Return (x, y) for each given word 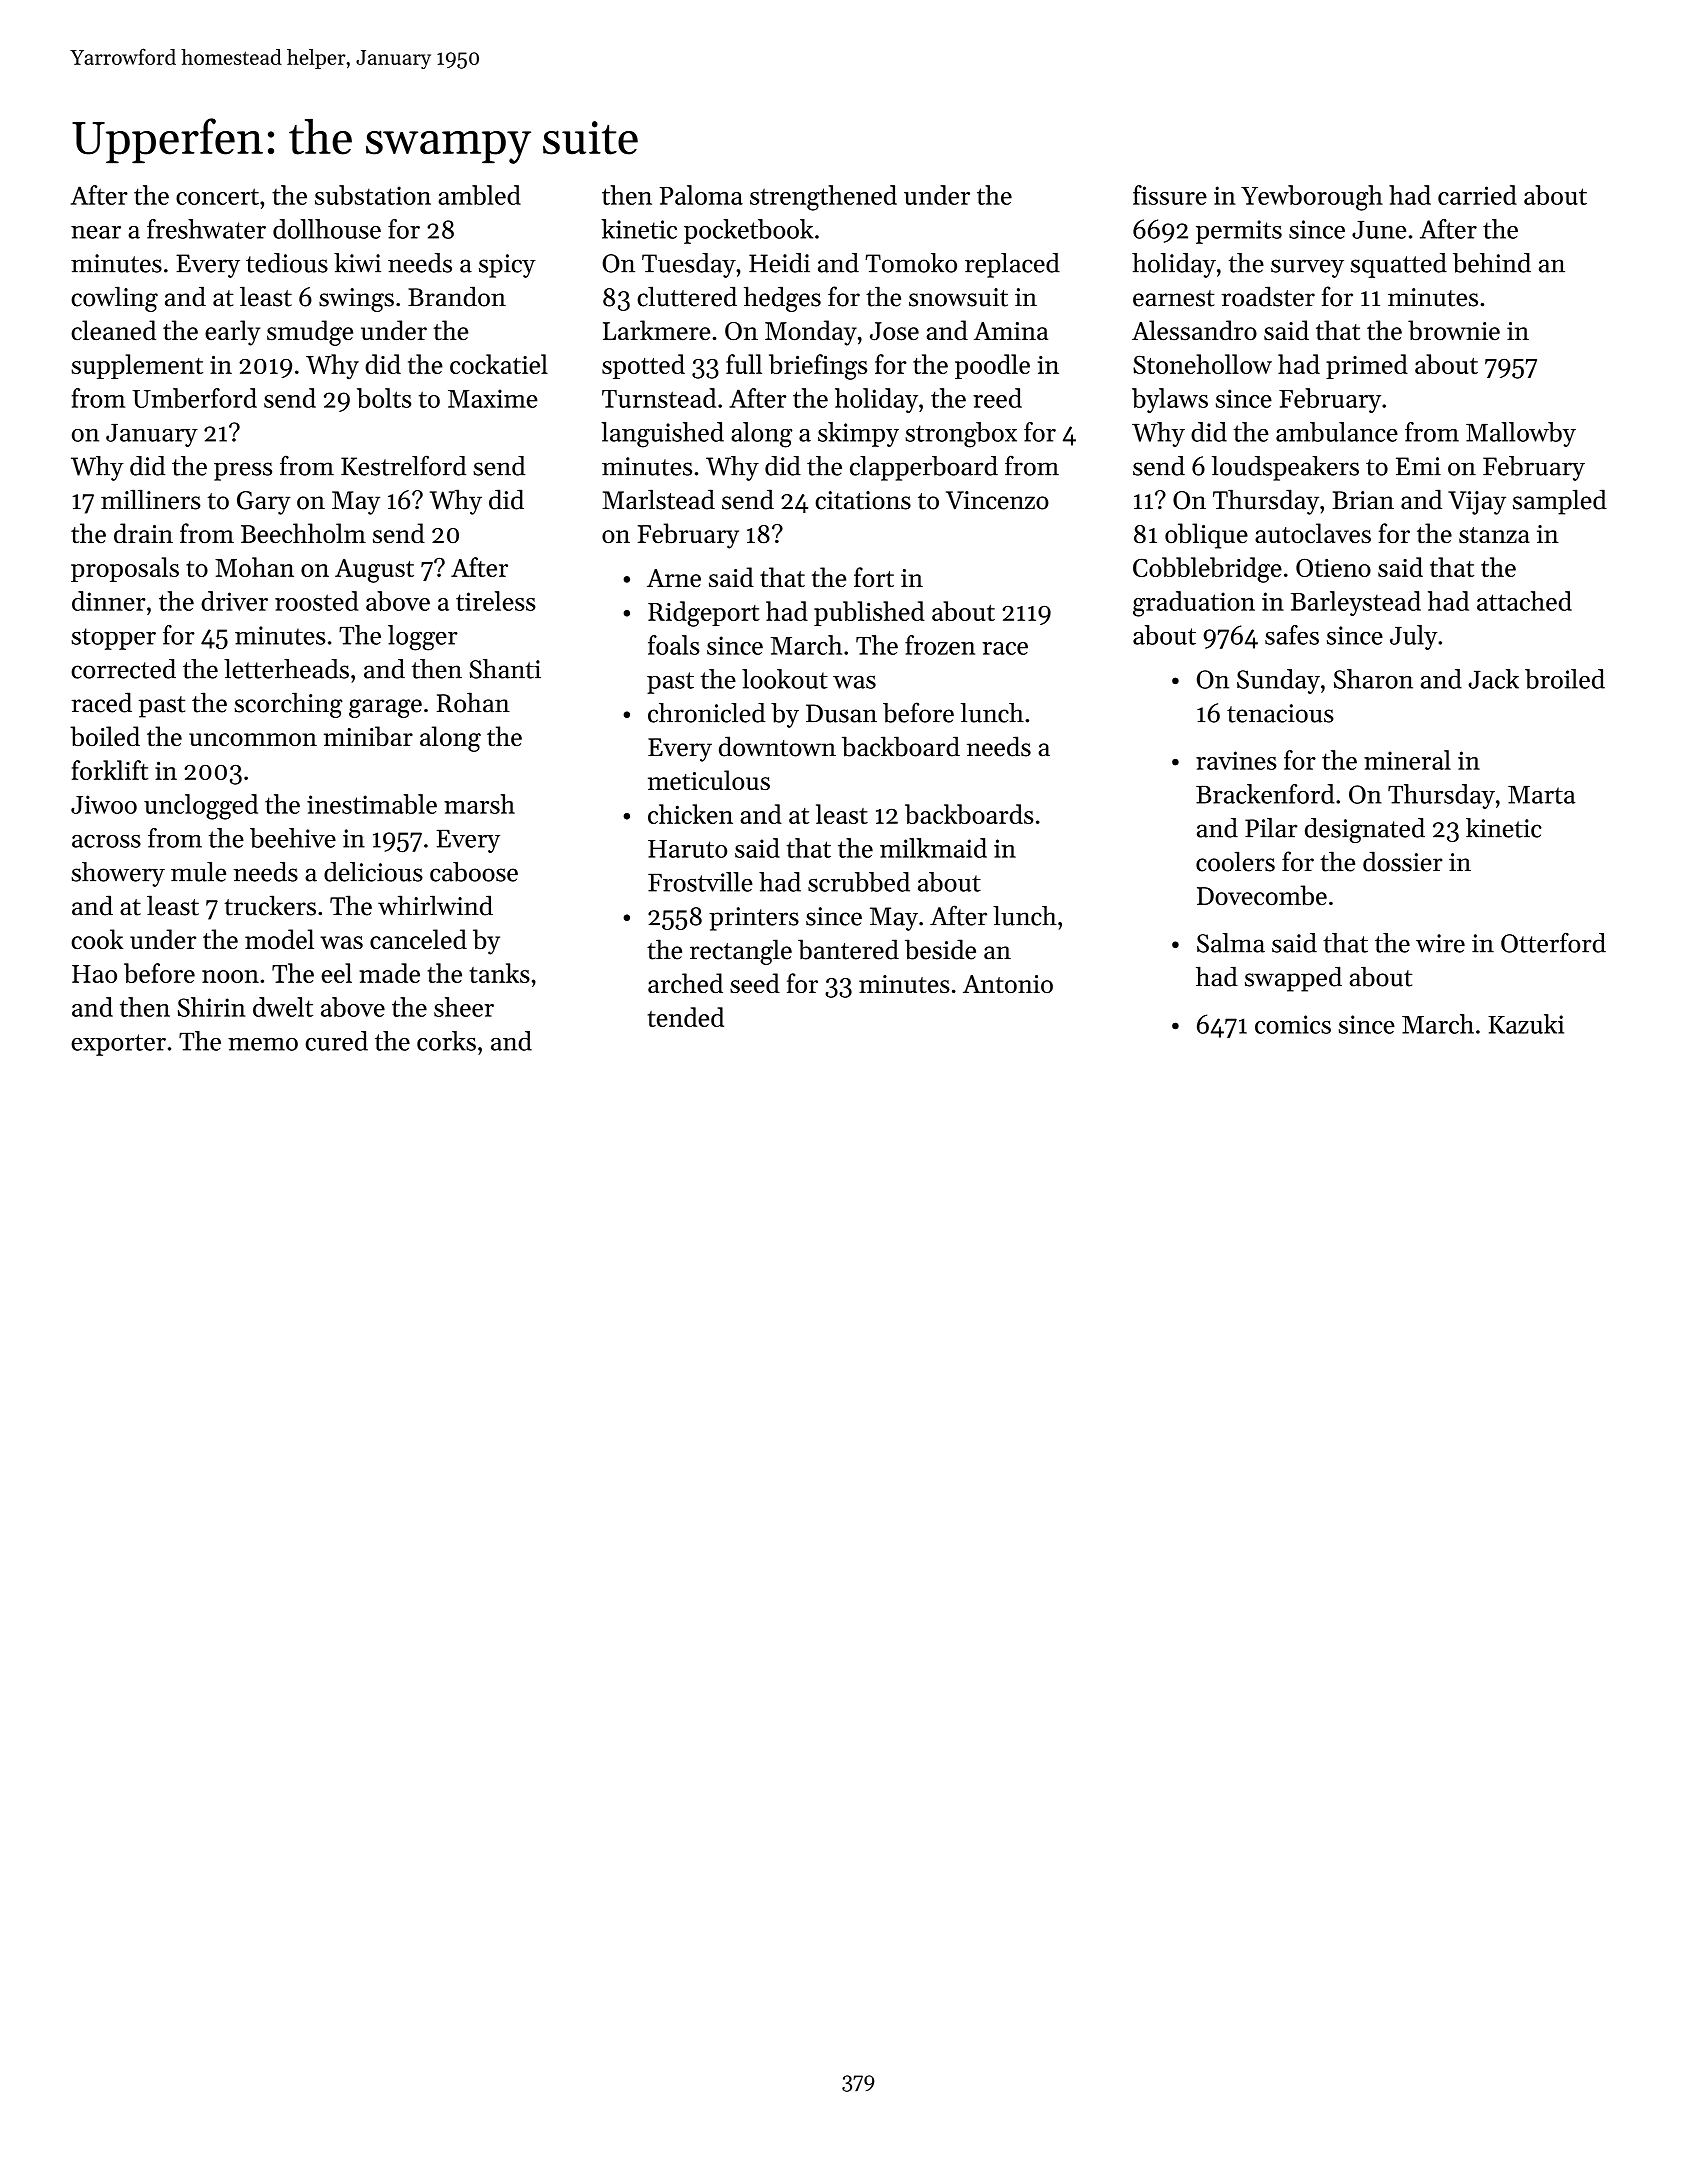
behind (1492, 263)
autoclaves (1313, 533)
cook (97, 939)
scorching (288, 705)
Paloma (701, 195)
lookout (785, 679)
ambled (479, 195)
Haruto (687, 849)
